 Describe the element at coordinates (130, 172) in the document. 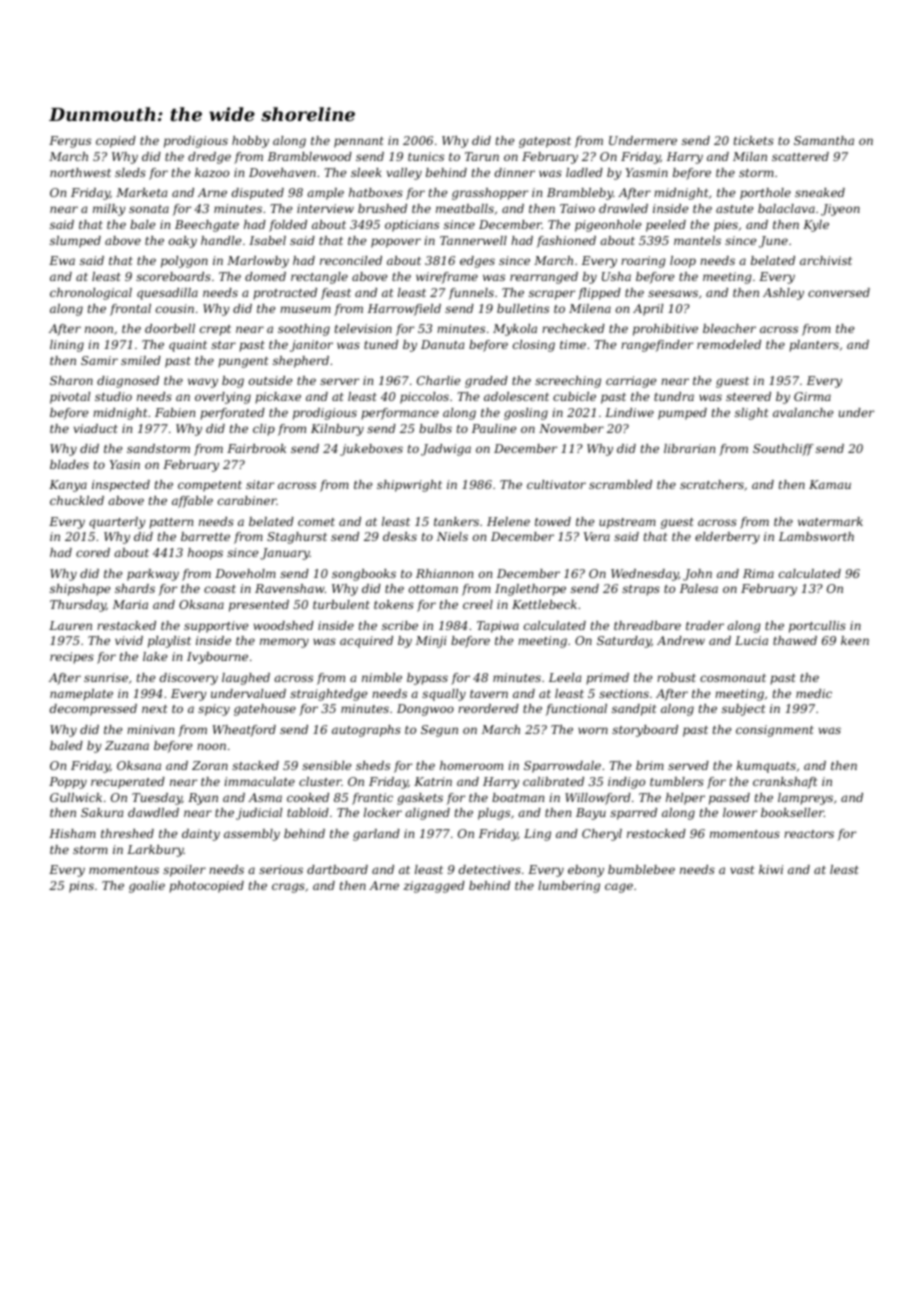

I see `sleds` at that location.
